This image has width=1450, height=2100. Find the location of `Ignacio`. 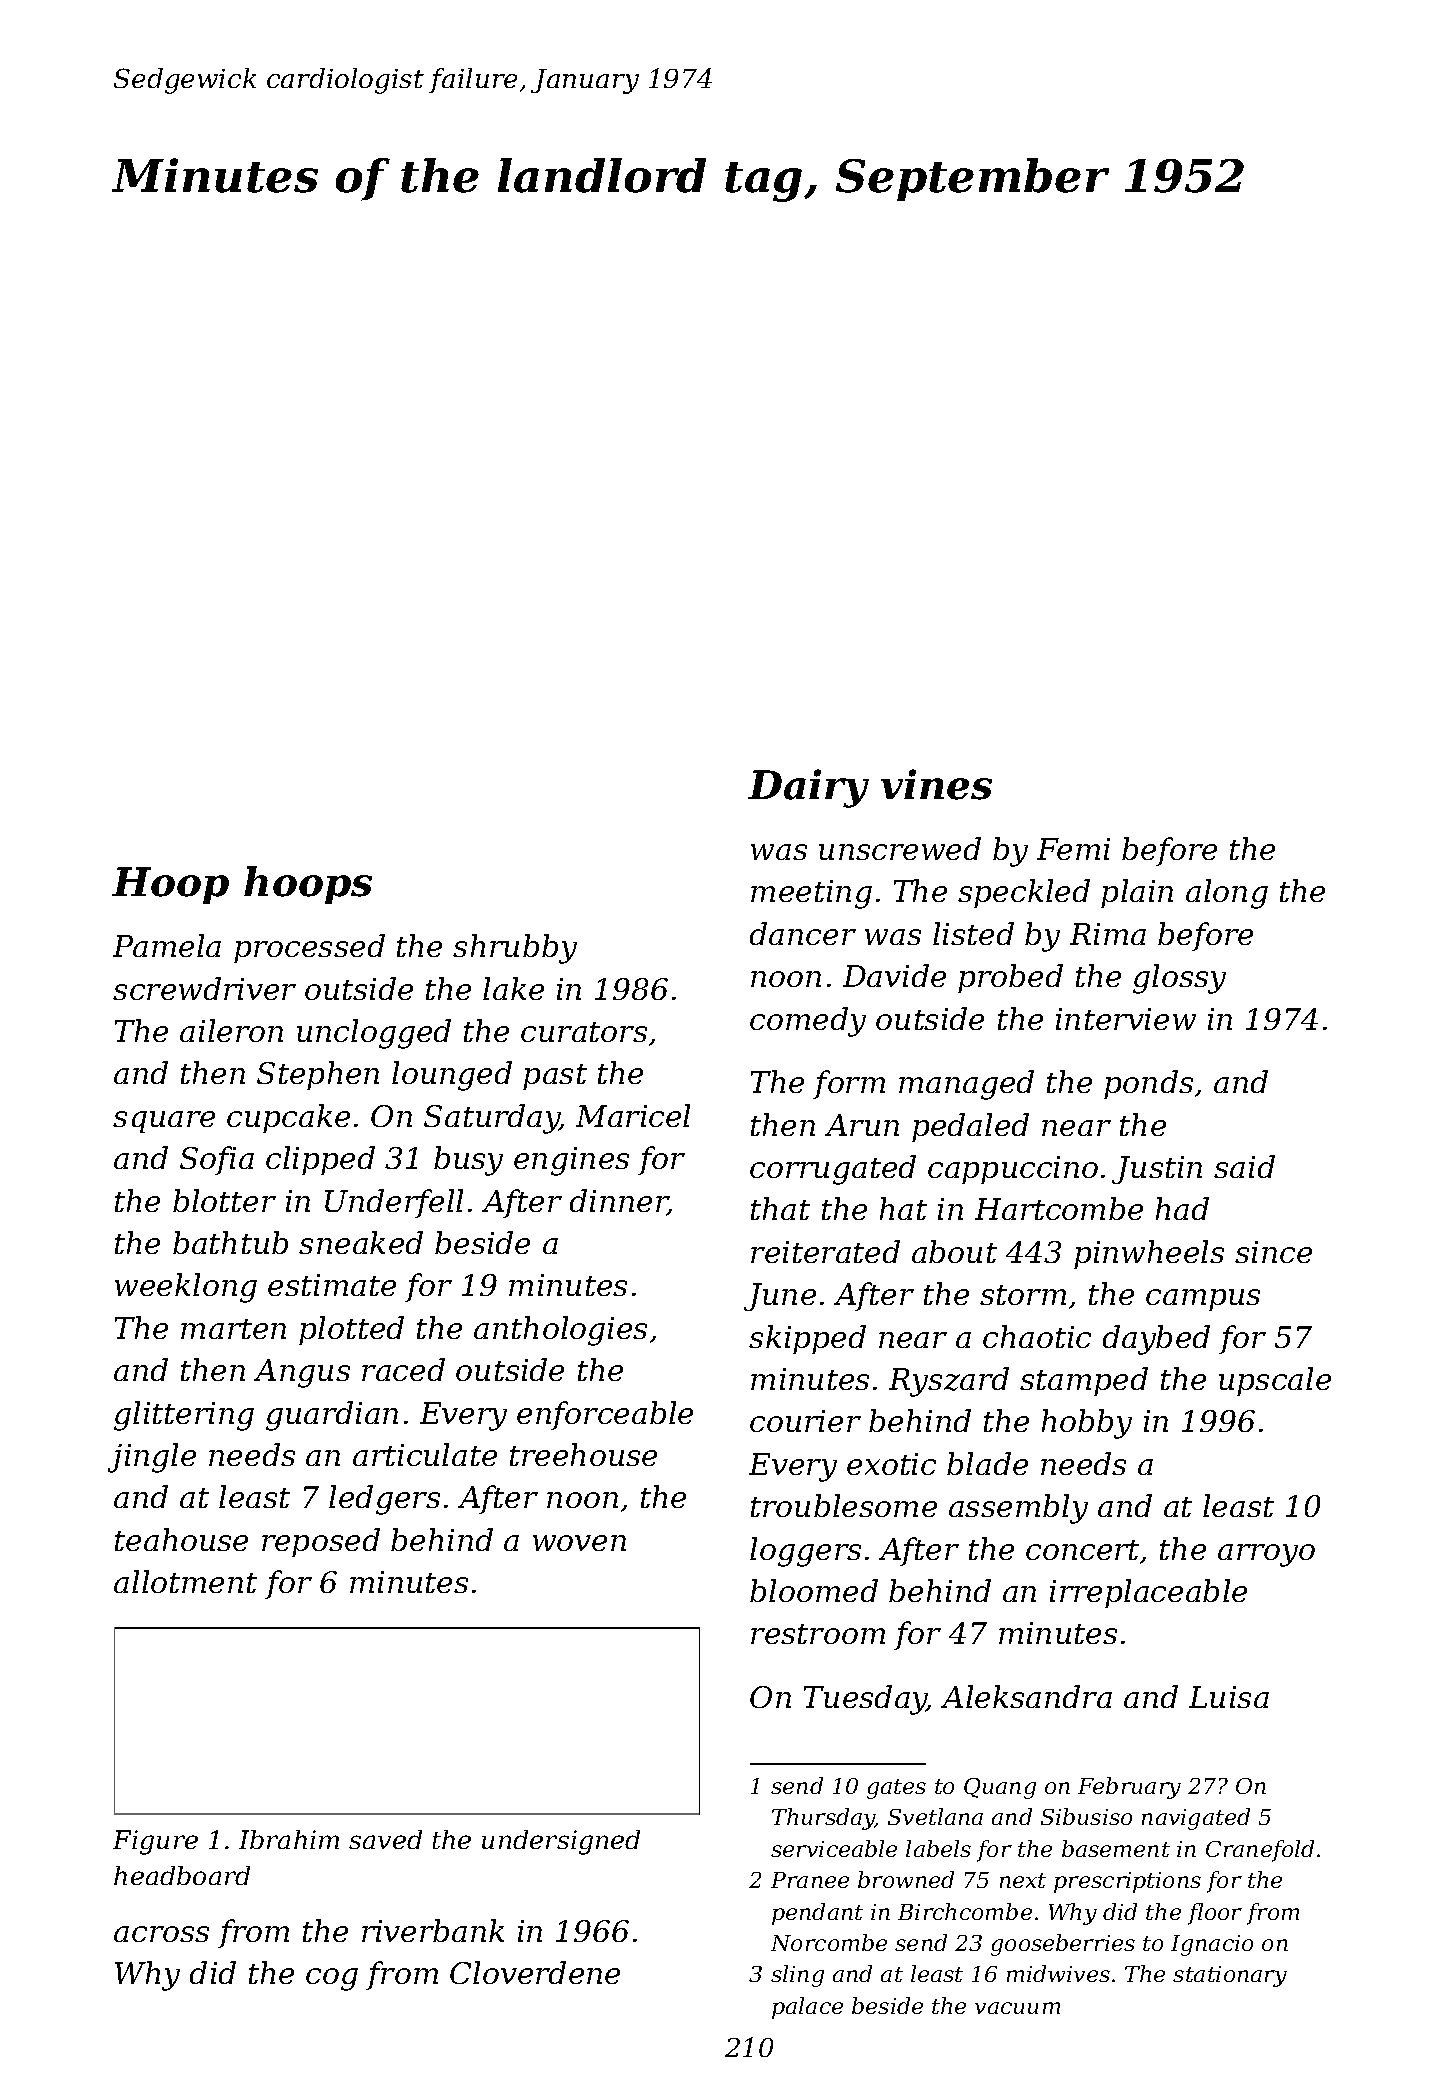

Ignacio is located at coordinates (1212, 1945).
